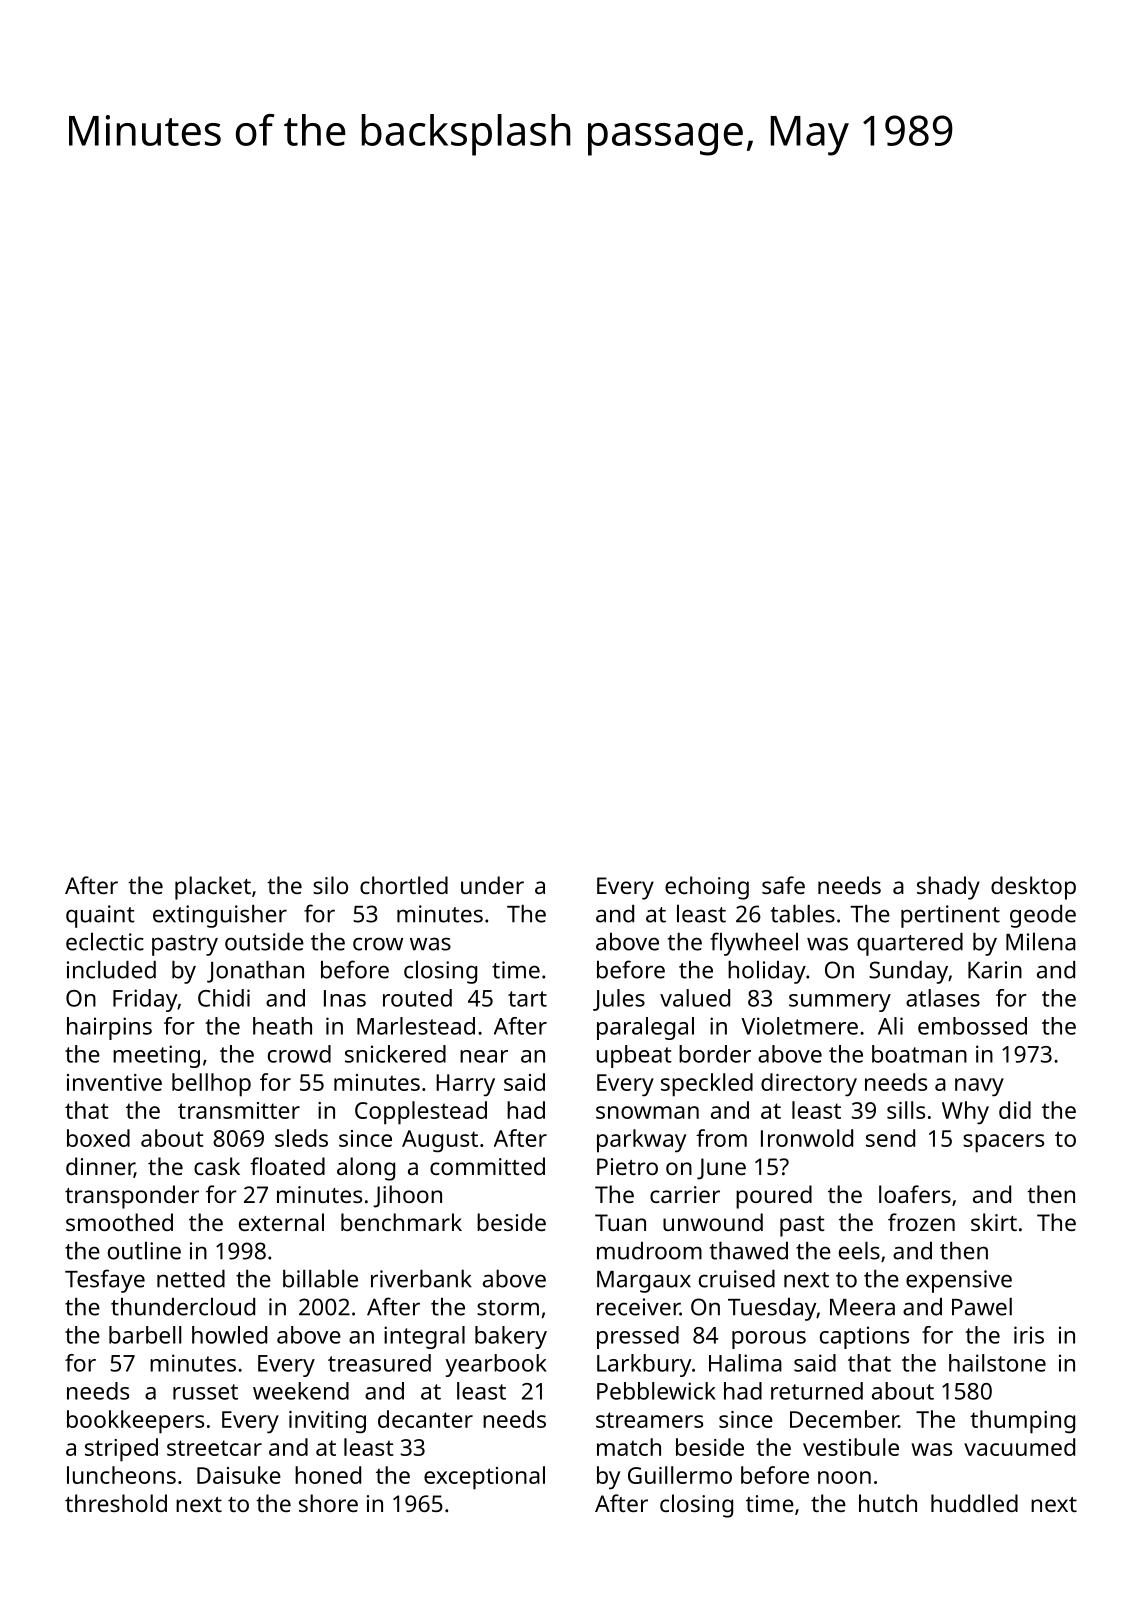 Image resolution: width=1142 pixels, height=1615 pixels. Describe the element at coordinates (1033, 888) in the document. I see `desktop` at that location.
